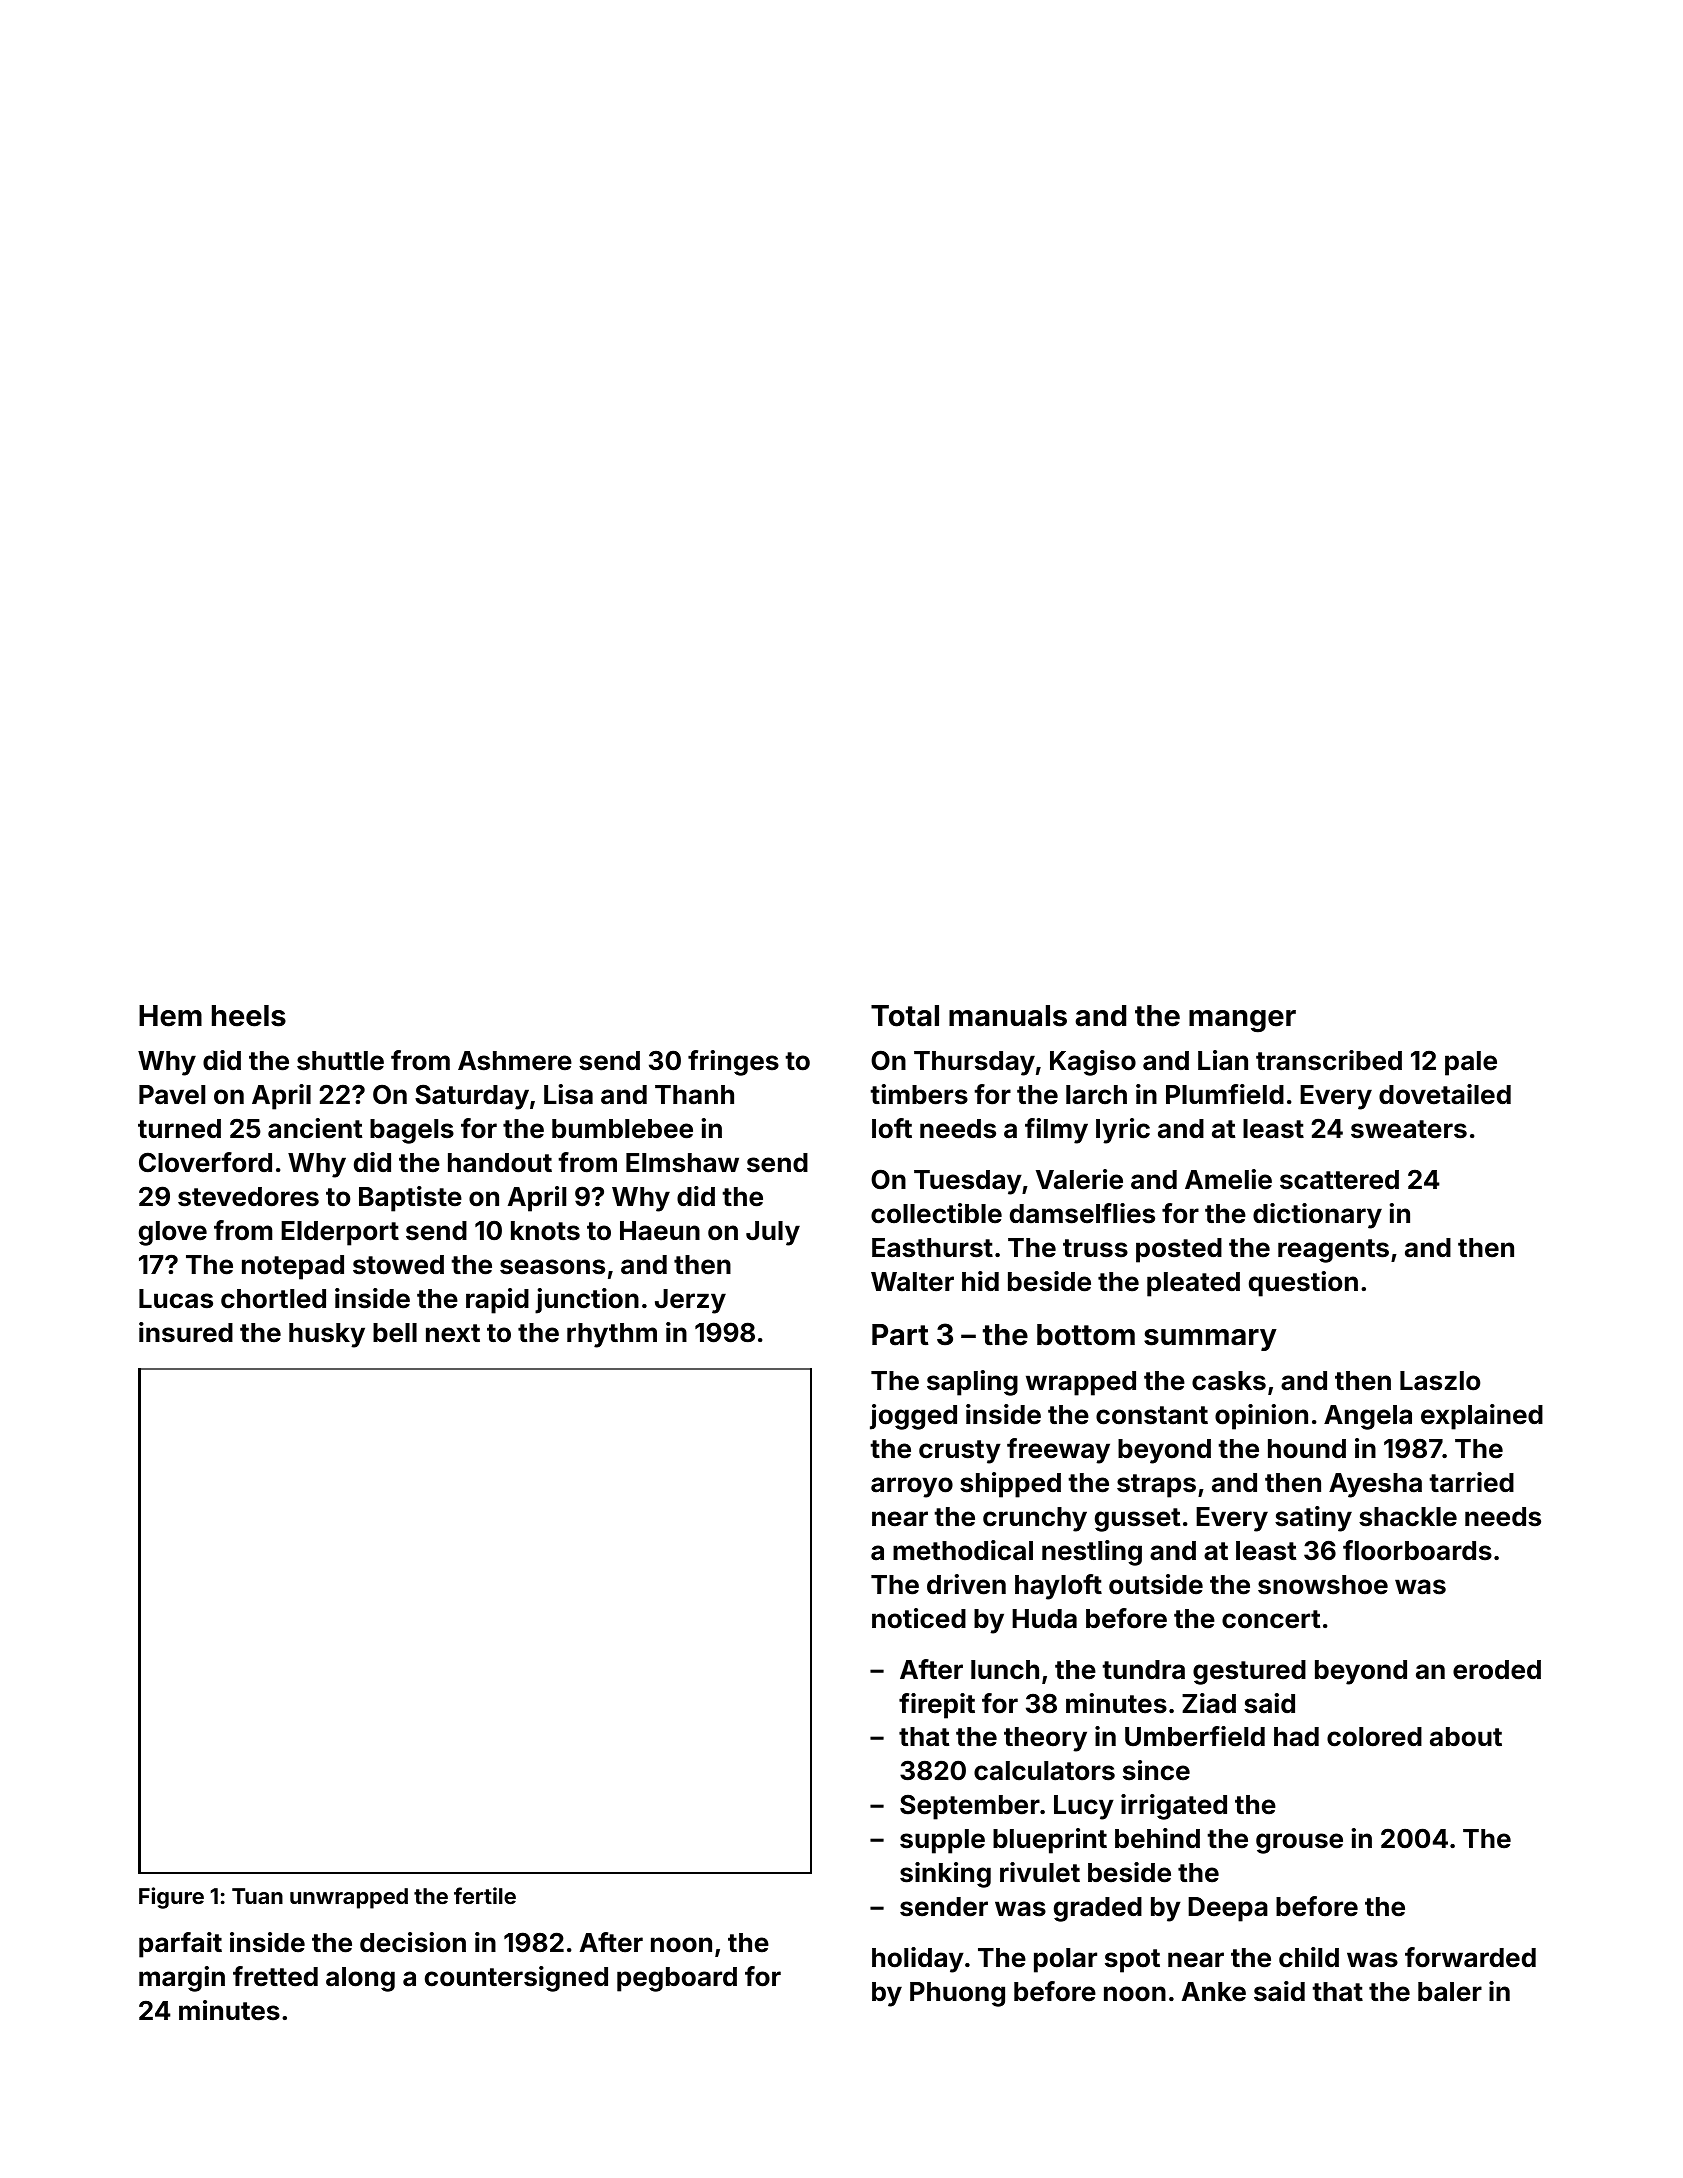  What do you see at coordinates (249, 1016) in the page?
I see `heels` at bounding box center [249, 1016].
